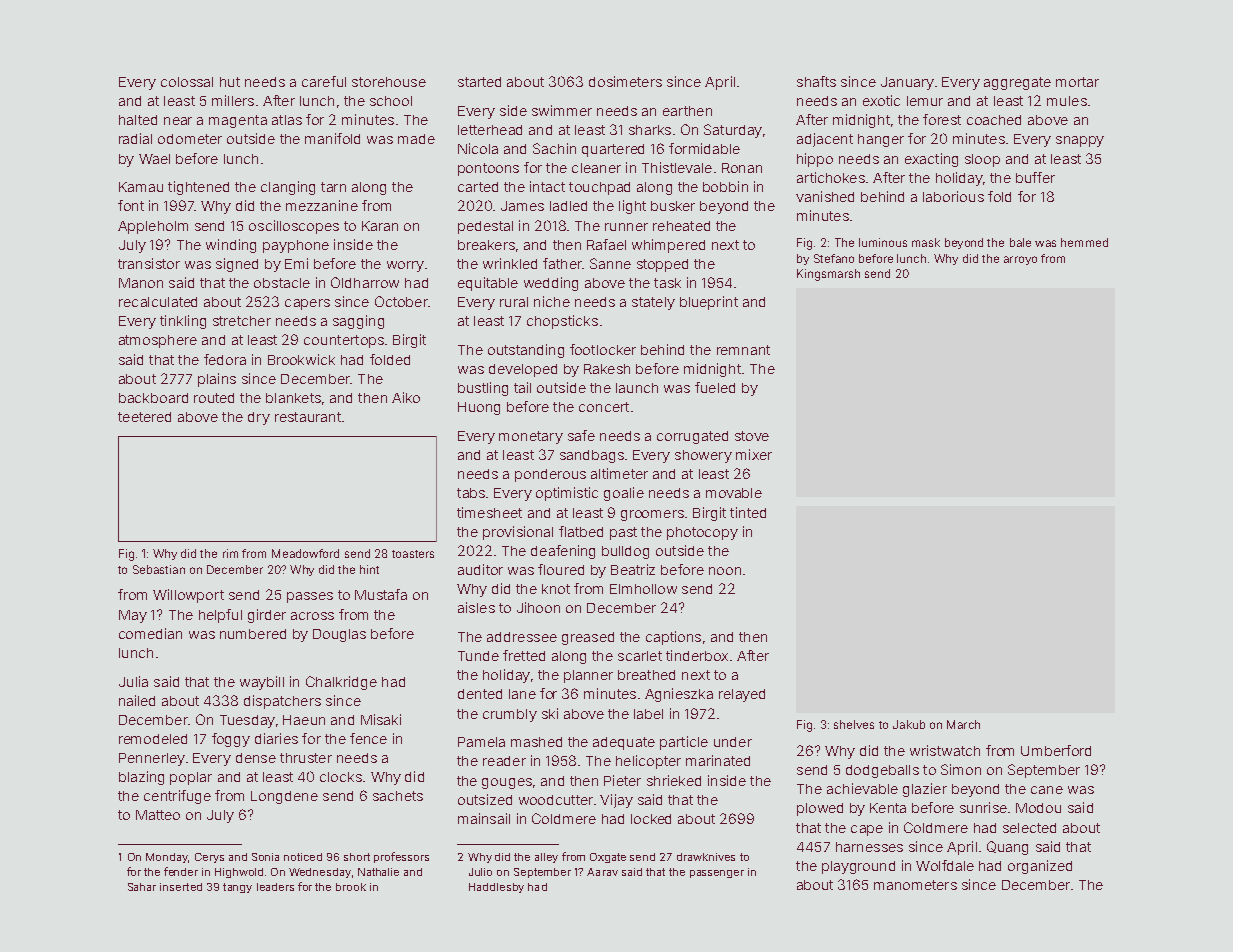 Image resolution: width=1233 pixels, height=952 pixels. What do you see at coordinates (230, 553) in the document?
I see `rim` at bounding box center [230, 553].
